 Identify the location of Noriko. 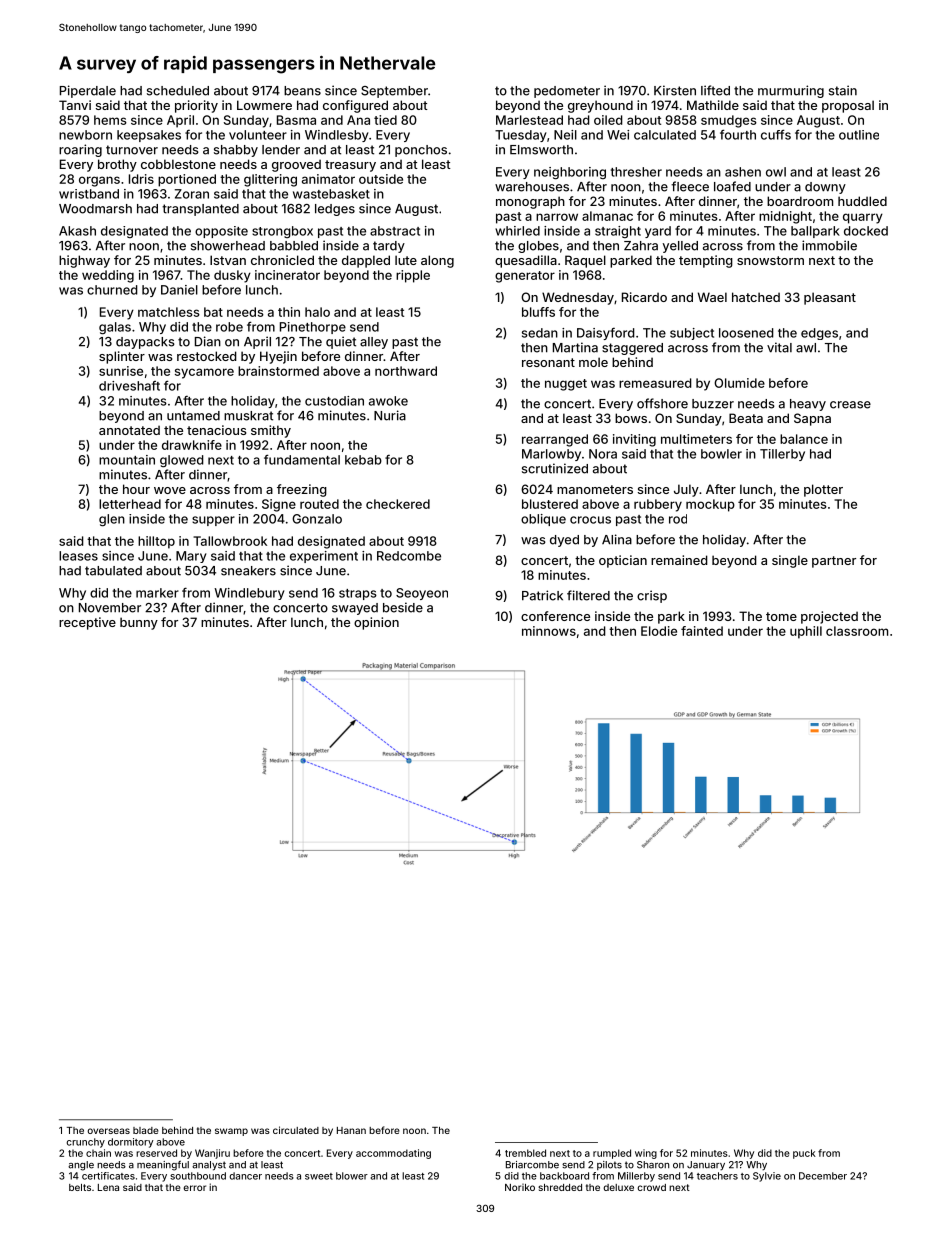
(520, 1187).
